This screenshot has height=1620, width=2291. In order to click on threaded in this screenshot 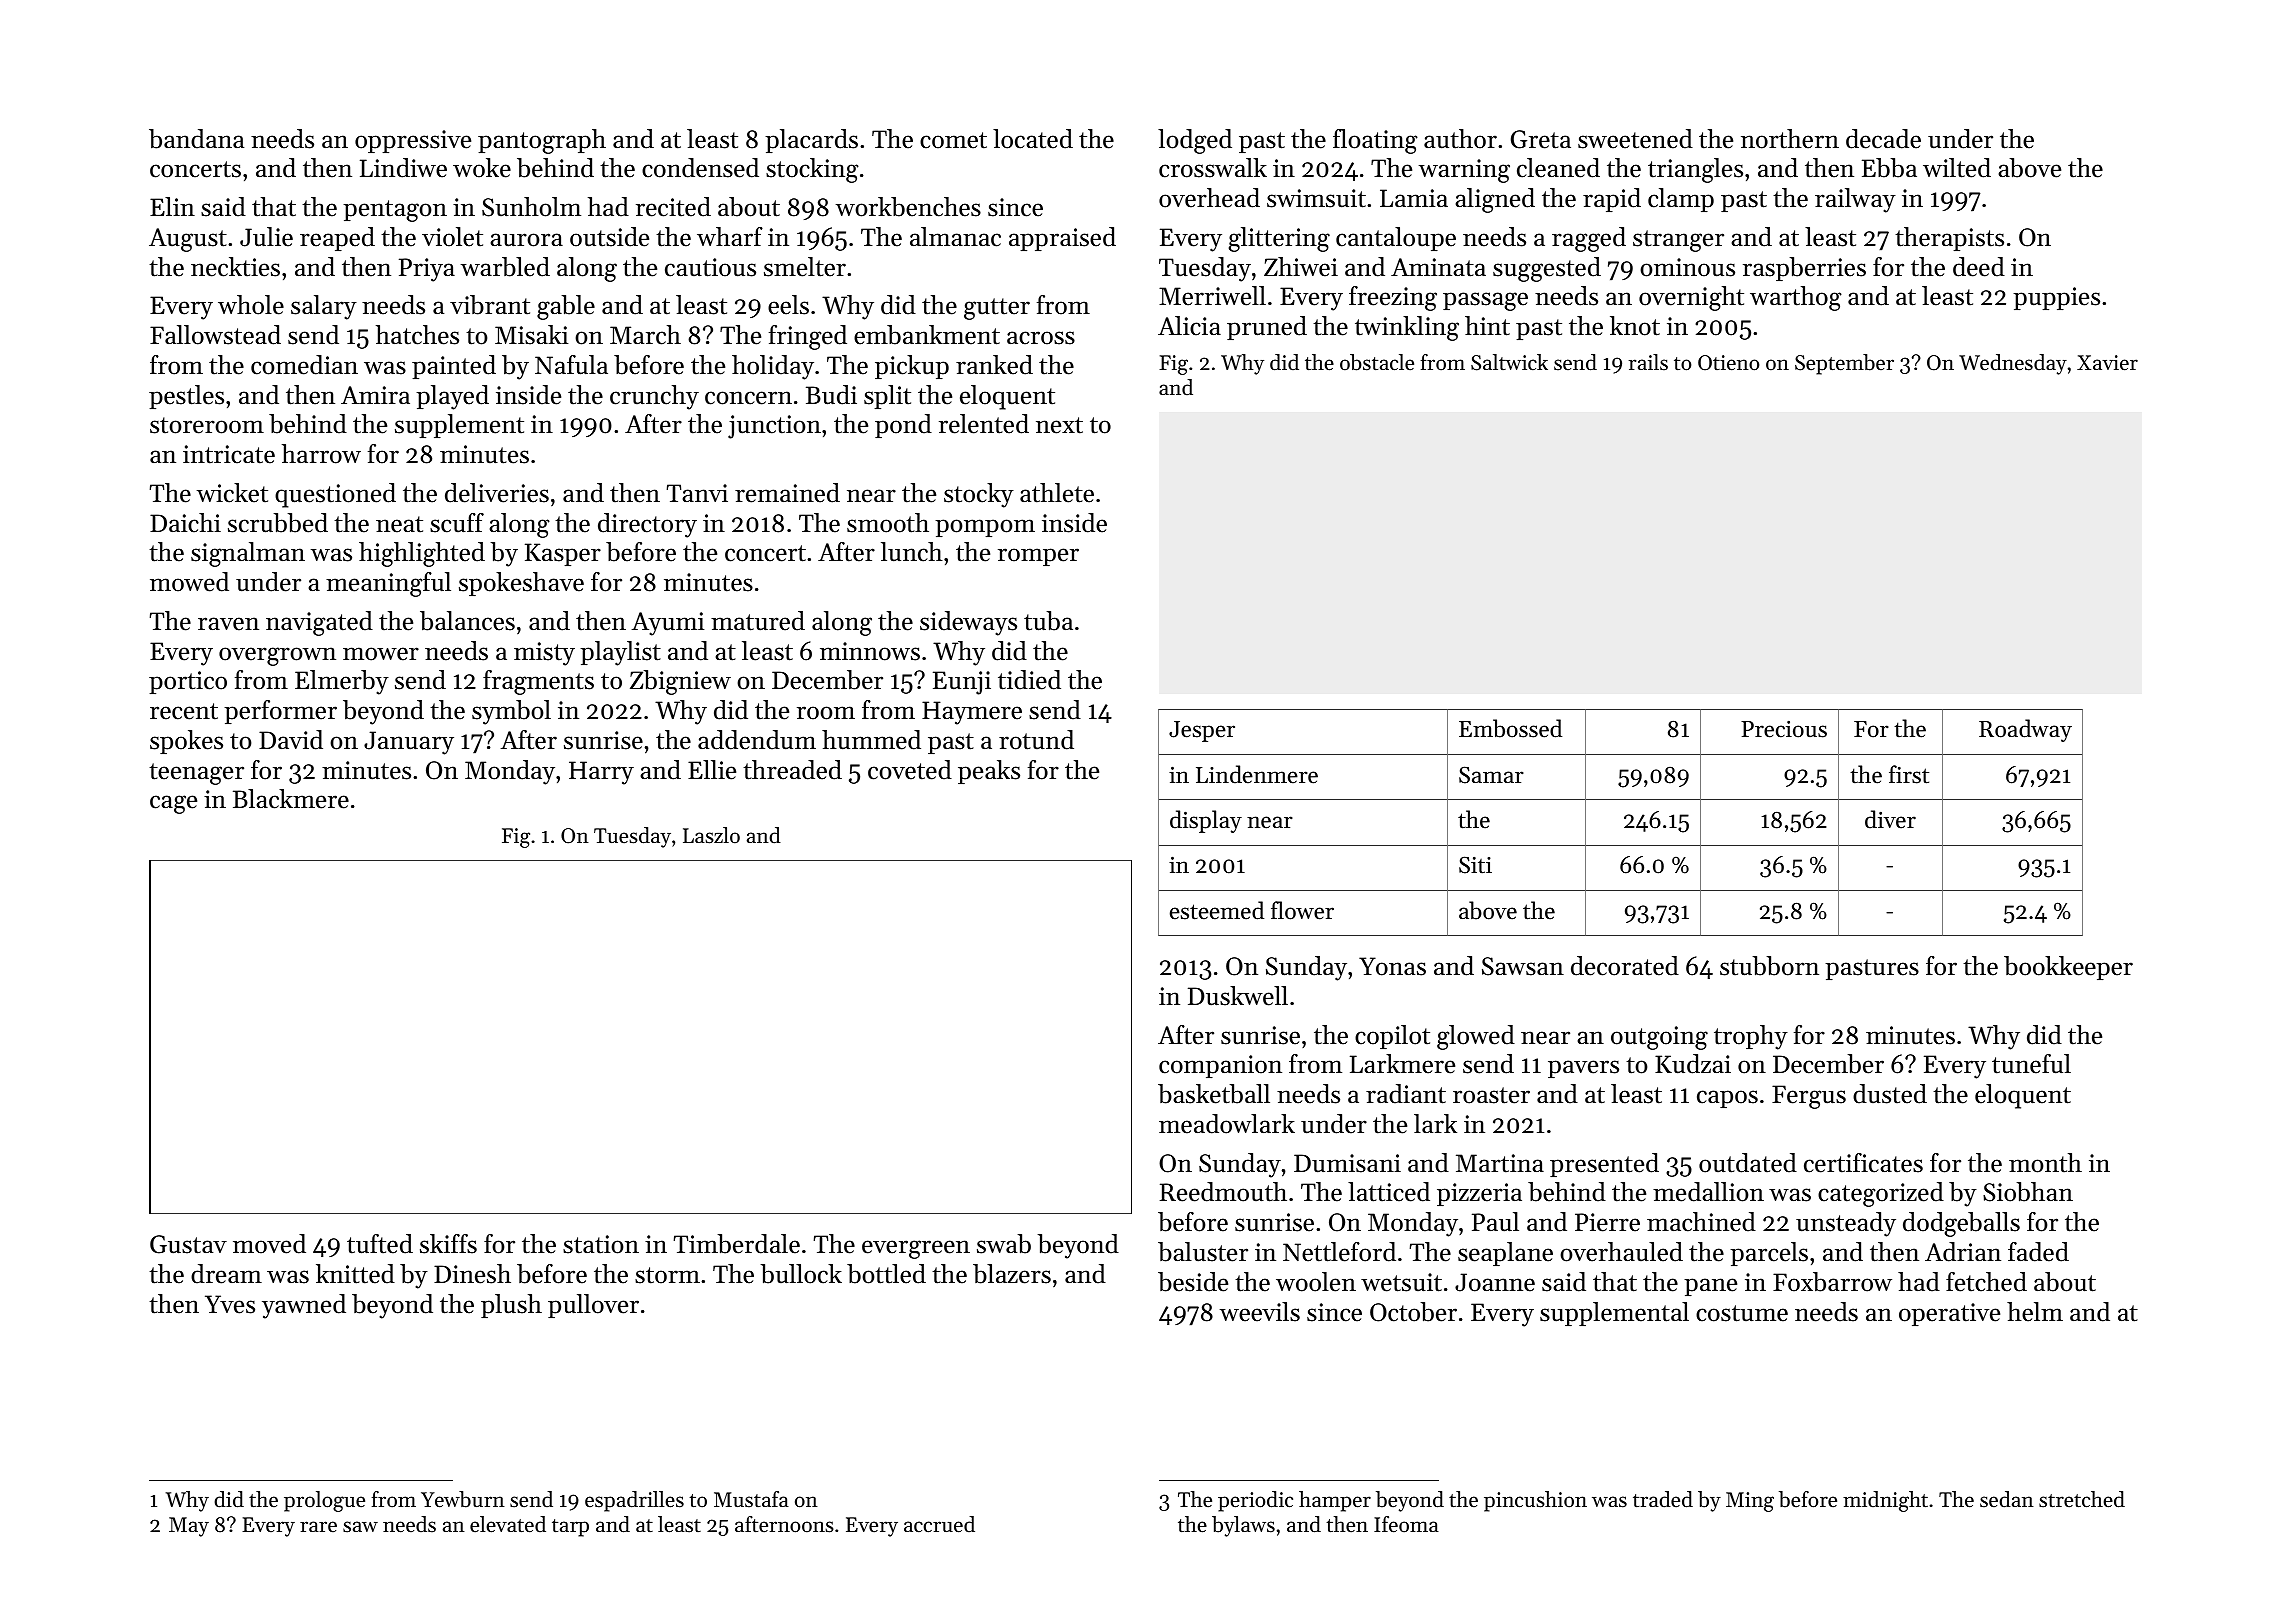, I will do `click(792, 770)`.
